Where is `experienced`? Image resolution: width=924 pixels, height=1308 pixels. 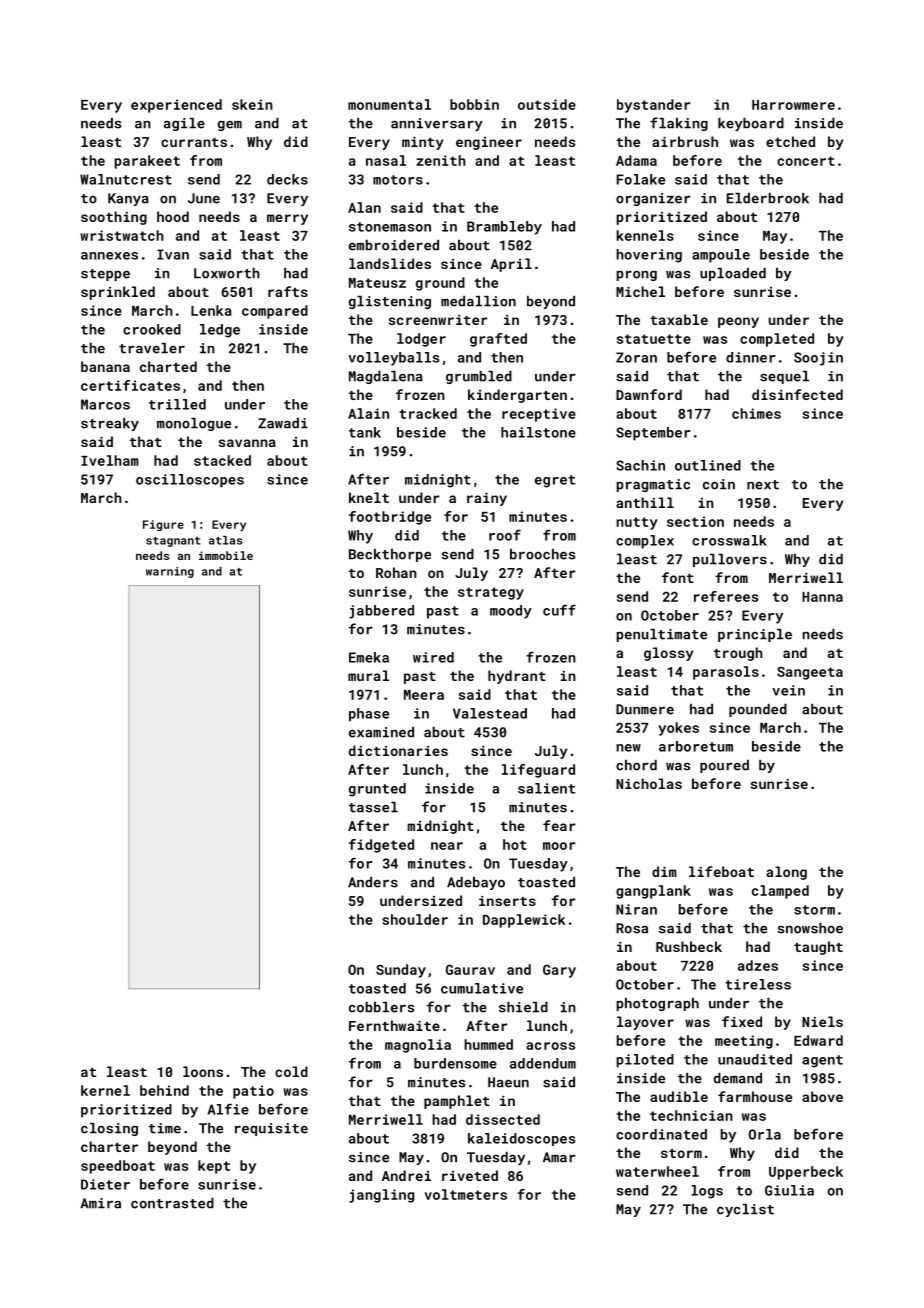 experienced is located at coordinates (176, 106).
